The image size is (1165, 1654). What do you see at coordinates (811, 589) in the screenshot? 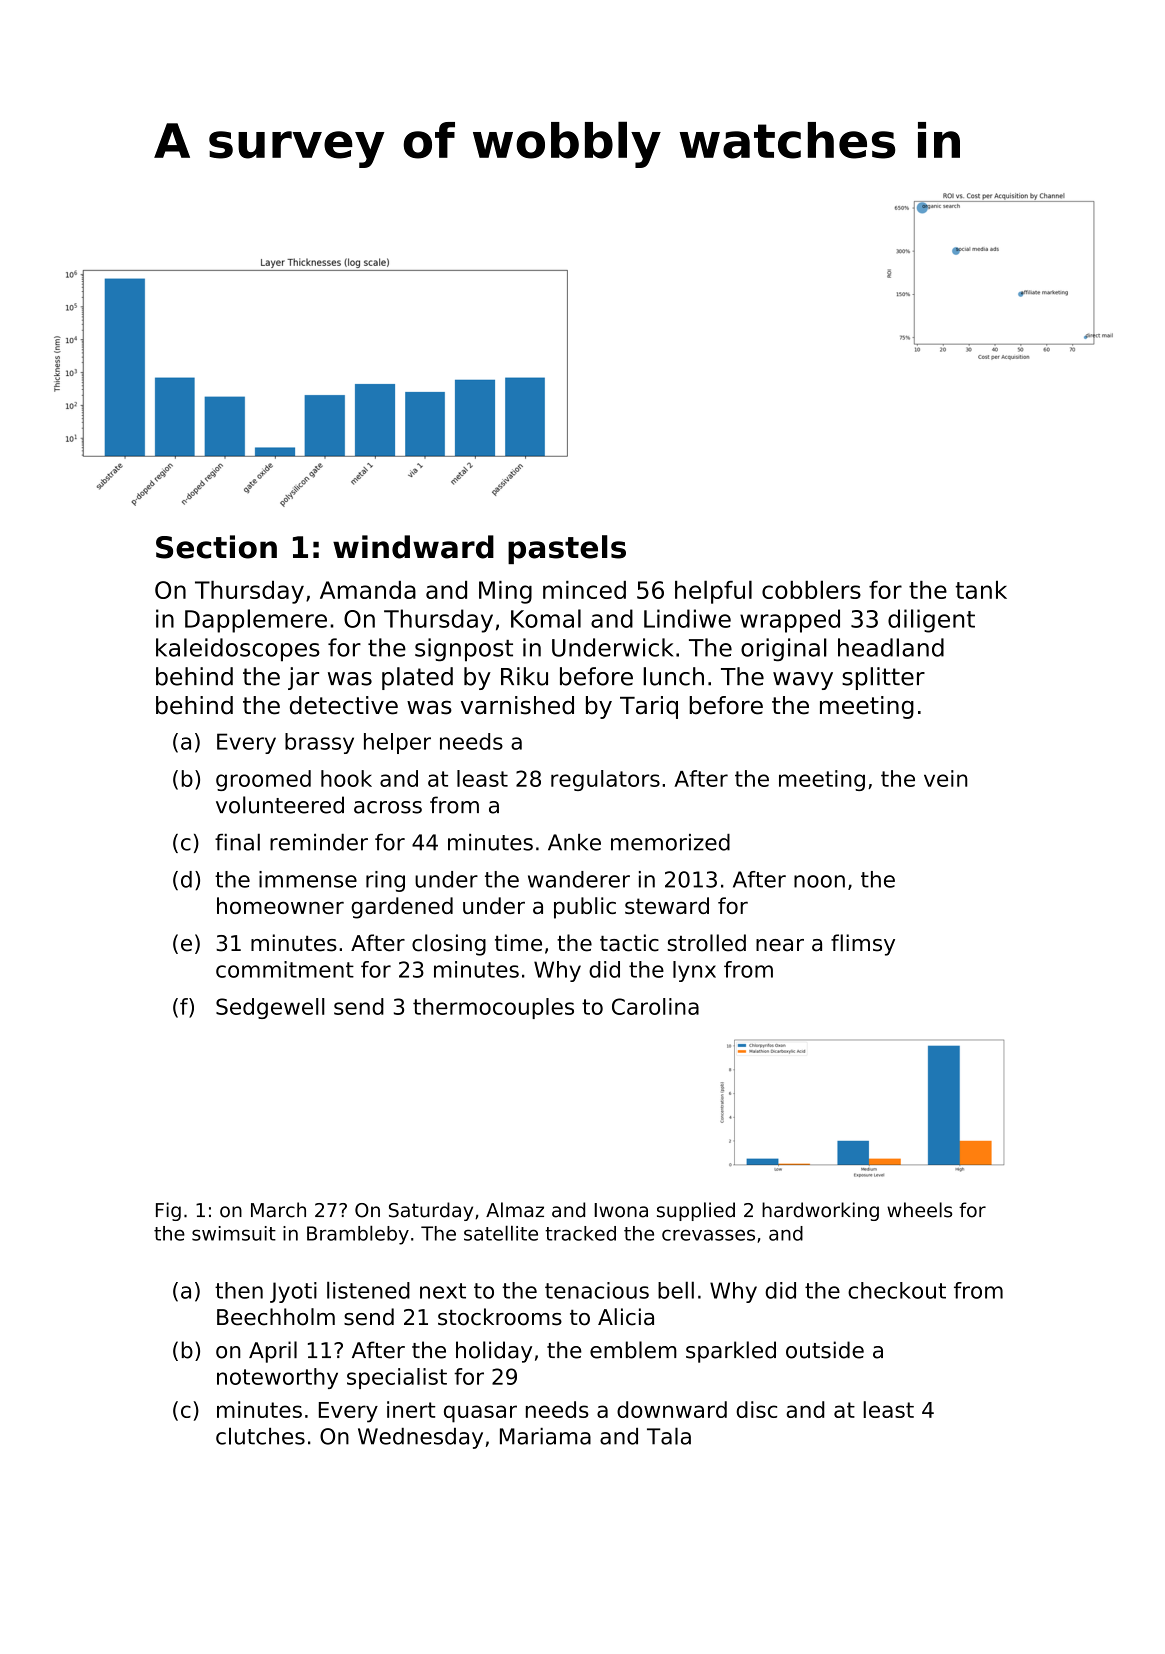
I see `cobblers` at bounding box center [811, 589].
